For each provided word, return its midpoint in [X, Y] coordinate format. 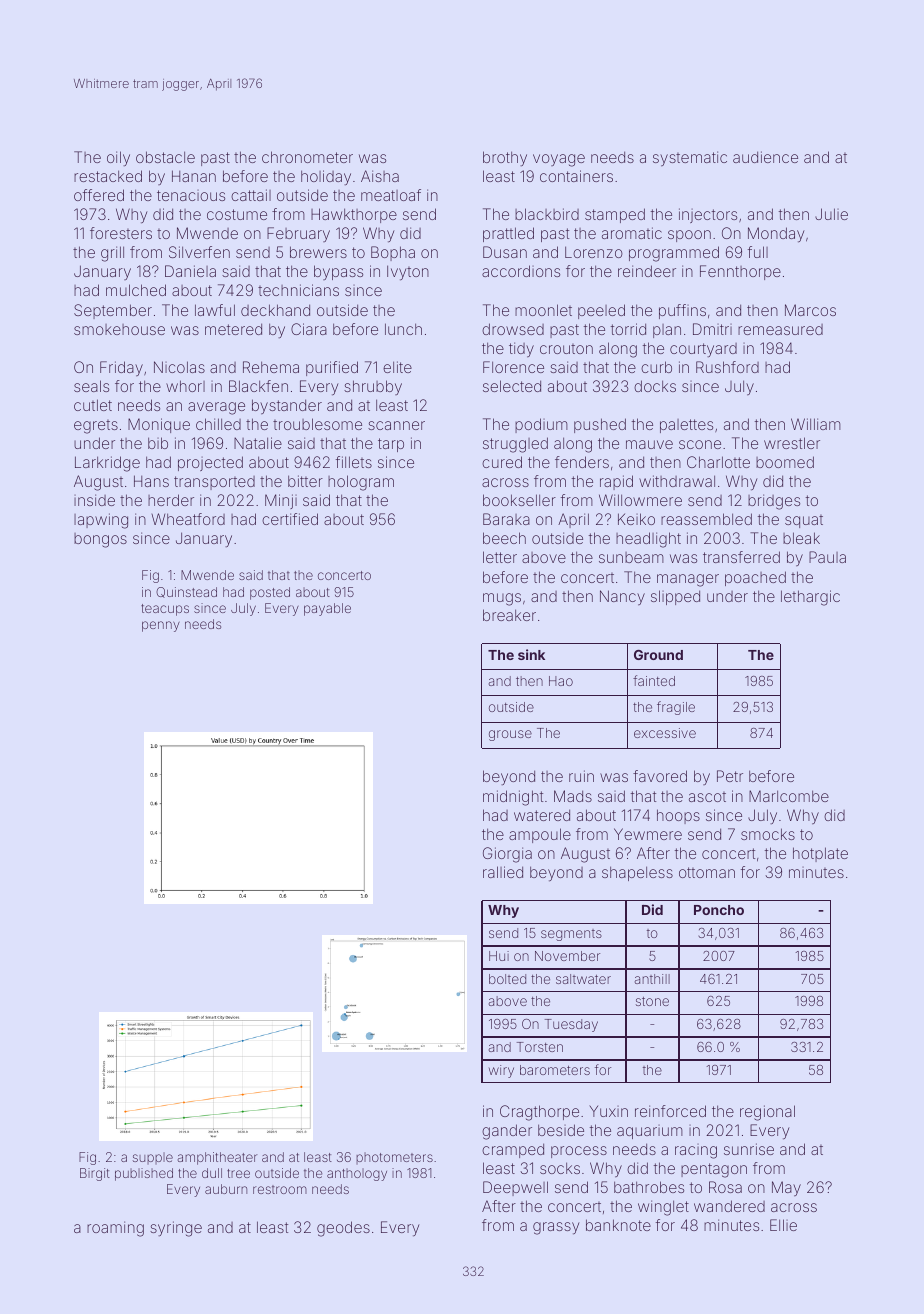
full [758, 252]
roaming [115, 1229]
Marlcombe [789, 796]
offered [99, 195]
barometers [555, 1070]
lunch [403, 329]
